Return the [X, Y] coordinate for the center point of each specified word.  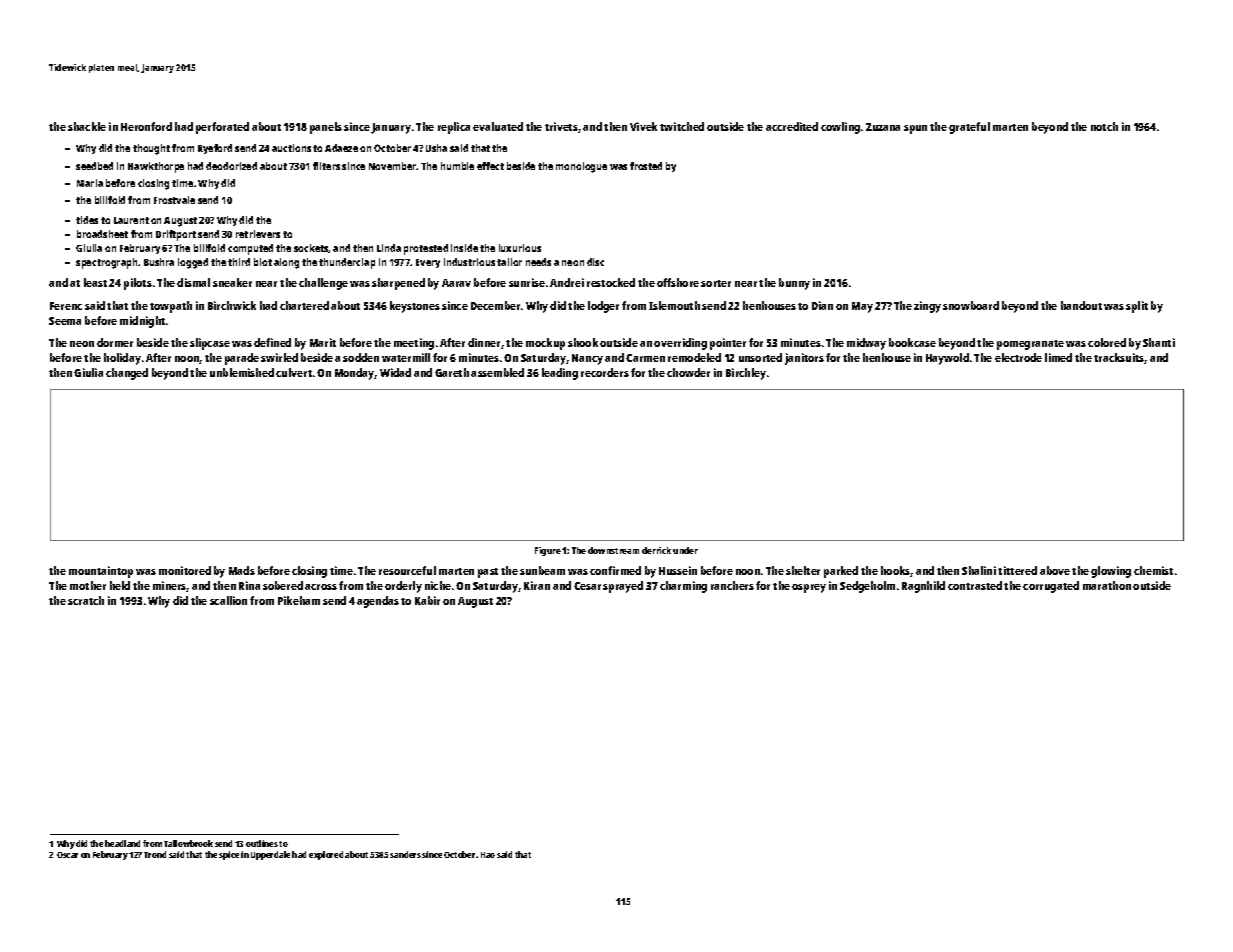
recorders [605, 372]
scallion [228, 600]
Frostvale [174, 200]
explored [326, 855]
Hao [488, 855]
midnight [142, 322]
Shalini [979, 570]
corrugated [1051, 587]
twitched [682, 126]
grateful [969, 128]
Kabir [427, 600]
